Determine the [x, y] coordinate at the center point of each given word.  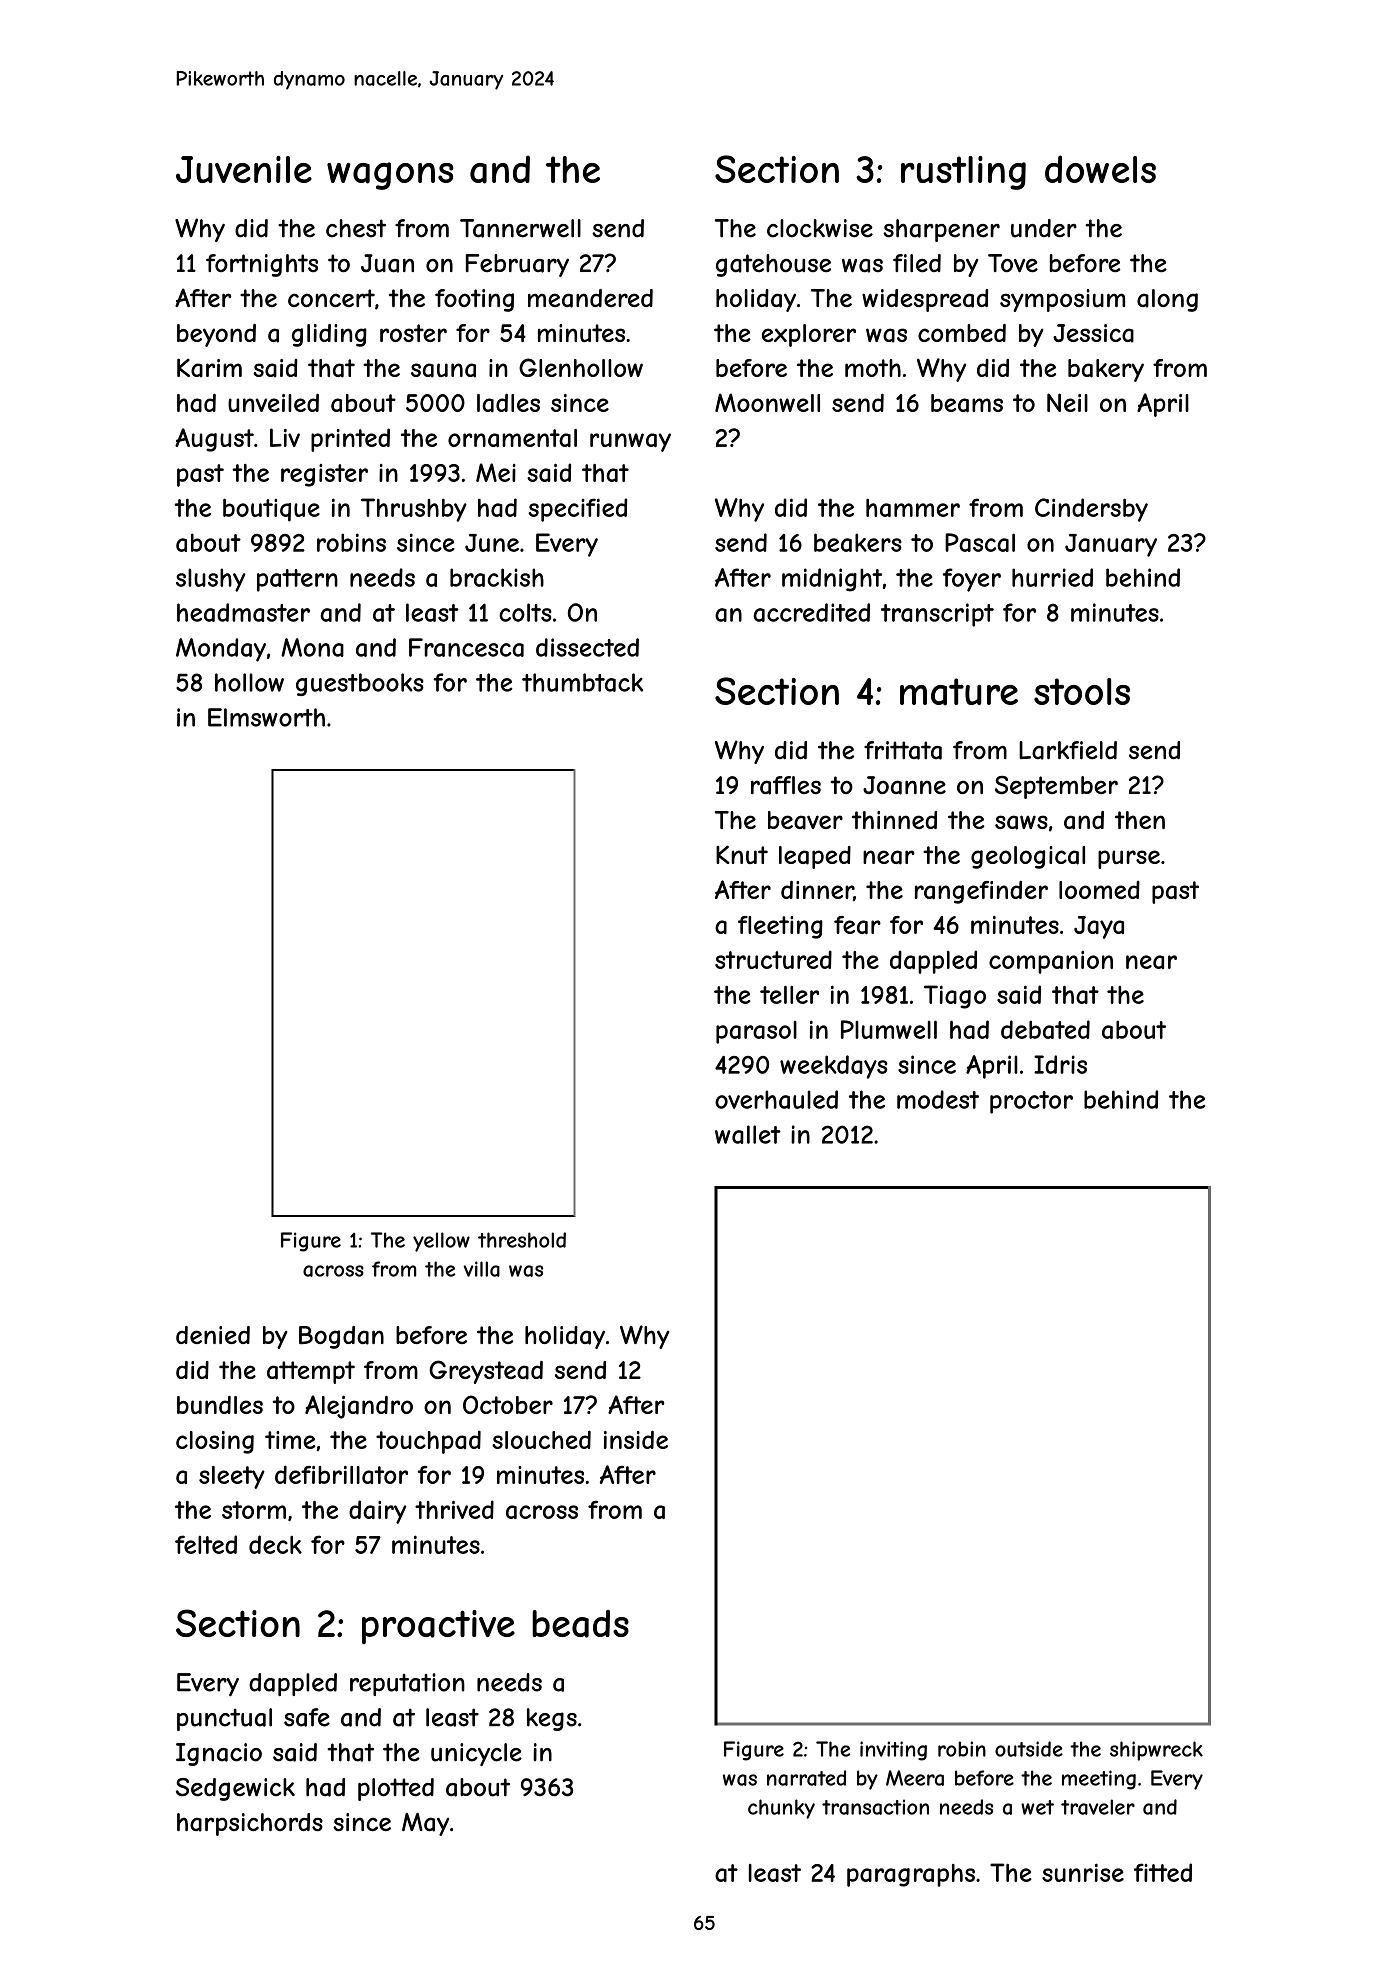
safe [307, 1717]
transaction [875, 1807]
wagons [390, 176]
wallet [748, 1134]
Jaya [1099, 927]
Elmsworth [266, 717]
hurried [1052, 577]
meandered [590, 298]
